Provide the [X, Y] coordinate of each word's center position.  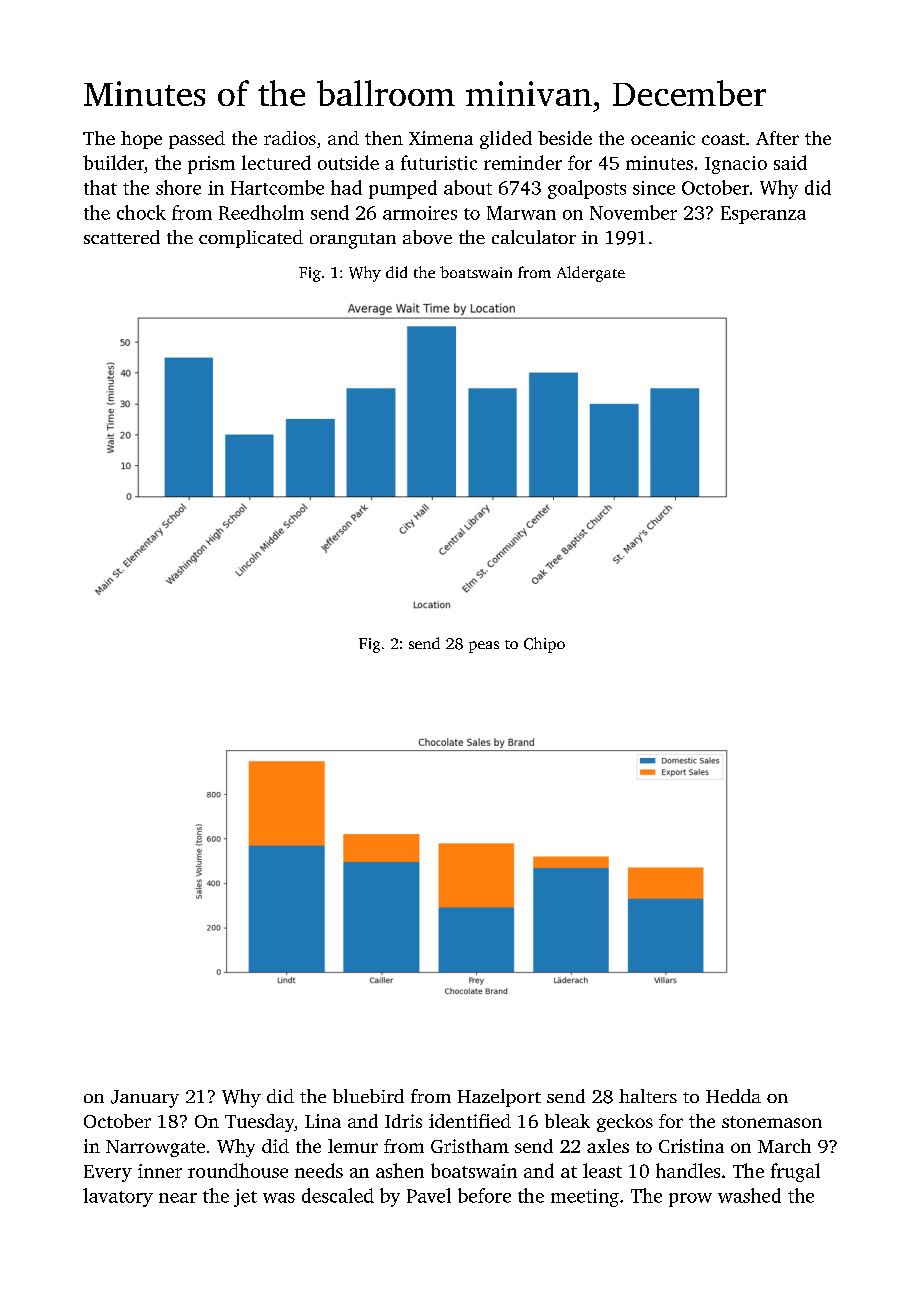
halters [648, 1096]
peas [484, 647]
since [654, 188]
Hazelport [499, 1098]
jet [245, 1198]
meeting [585, 1198]
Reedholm [261, 212]
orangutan [353, 241]
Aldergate [591, 274]
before [484, 1195]
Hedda [733, 1096]
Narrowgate [155, 1148]
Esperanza [763, 215]
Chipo [544, 645]
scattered [122, 237]
